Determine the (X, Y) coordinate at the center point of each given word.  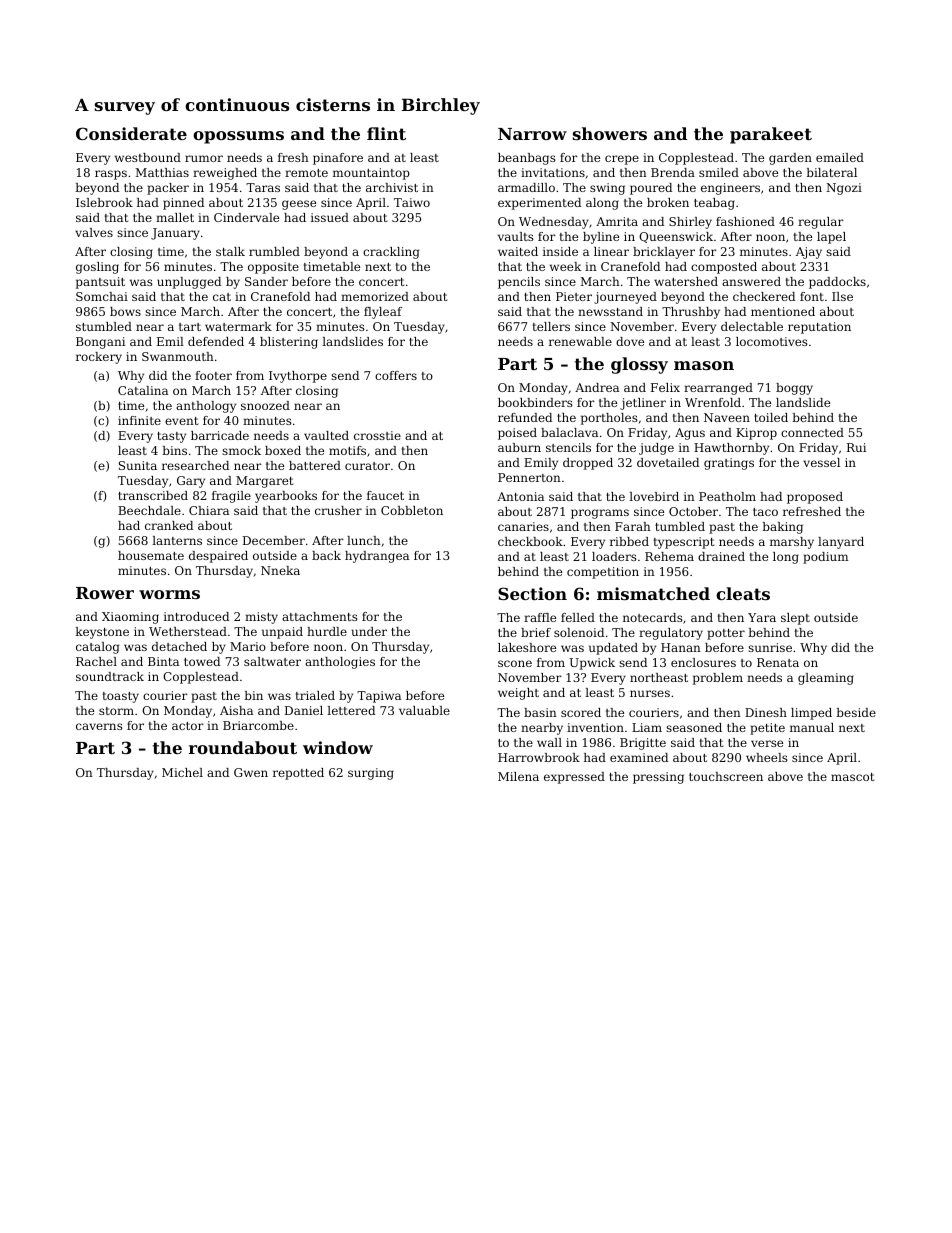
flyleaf (383, 313)
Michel (182, 772)
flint (386, 133)
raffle (540, 617)
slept (795, 619)
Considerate (131, 133)
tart (190, 327)
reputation (819, 328)
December (274, 540)
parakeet (771, 135)
